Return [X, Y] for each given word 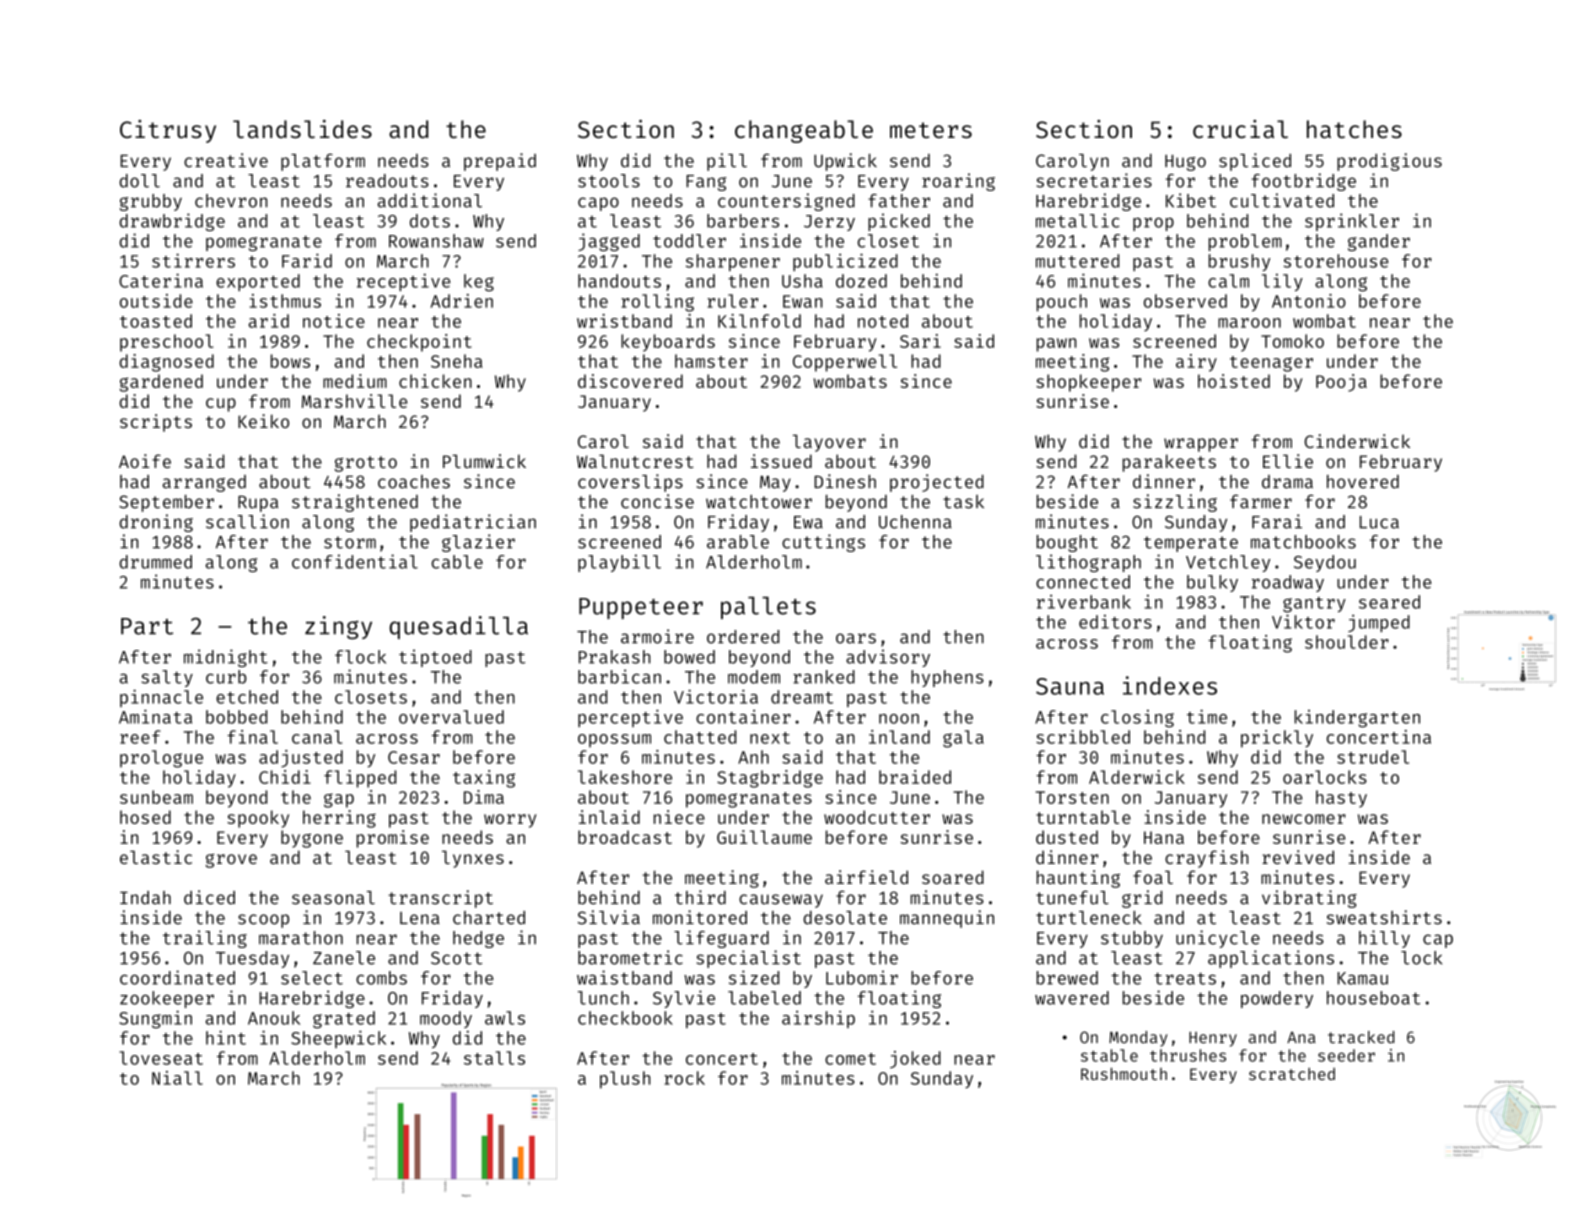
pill [727, 162]
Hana [1164, 837]
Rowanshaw [436, 241]
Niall [177, 1078]
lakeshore [625, 777]
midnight [226, 658]
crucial [1240, 129]
